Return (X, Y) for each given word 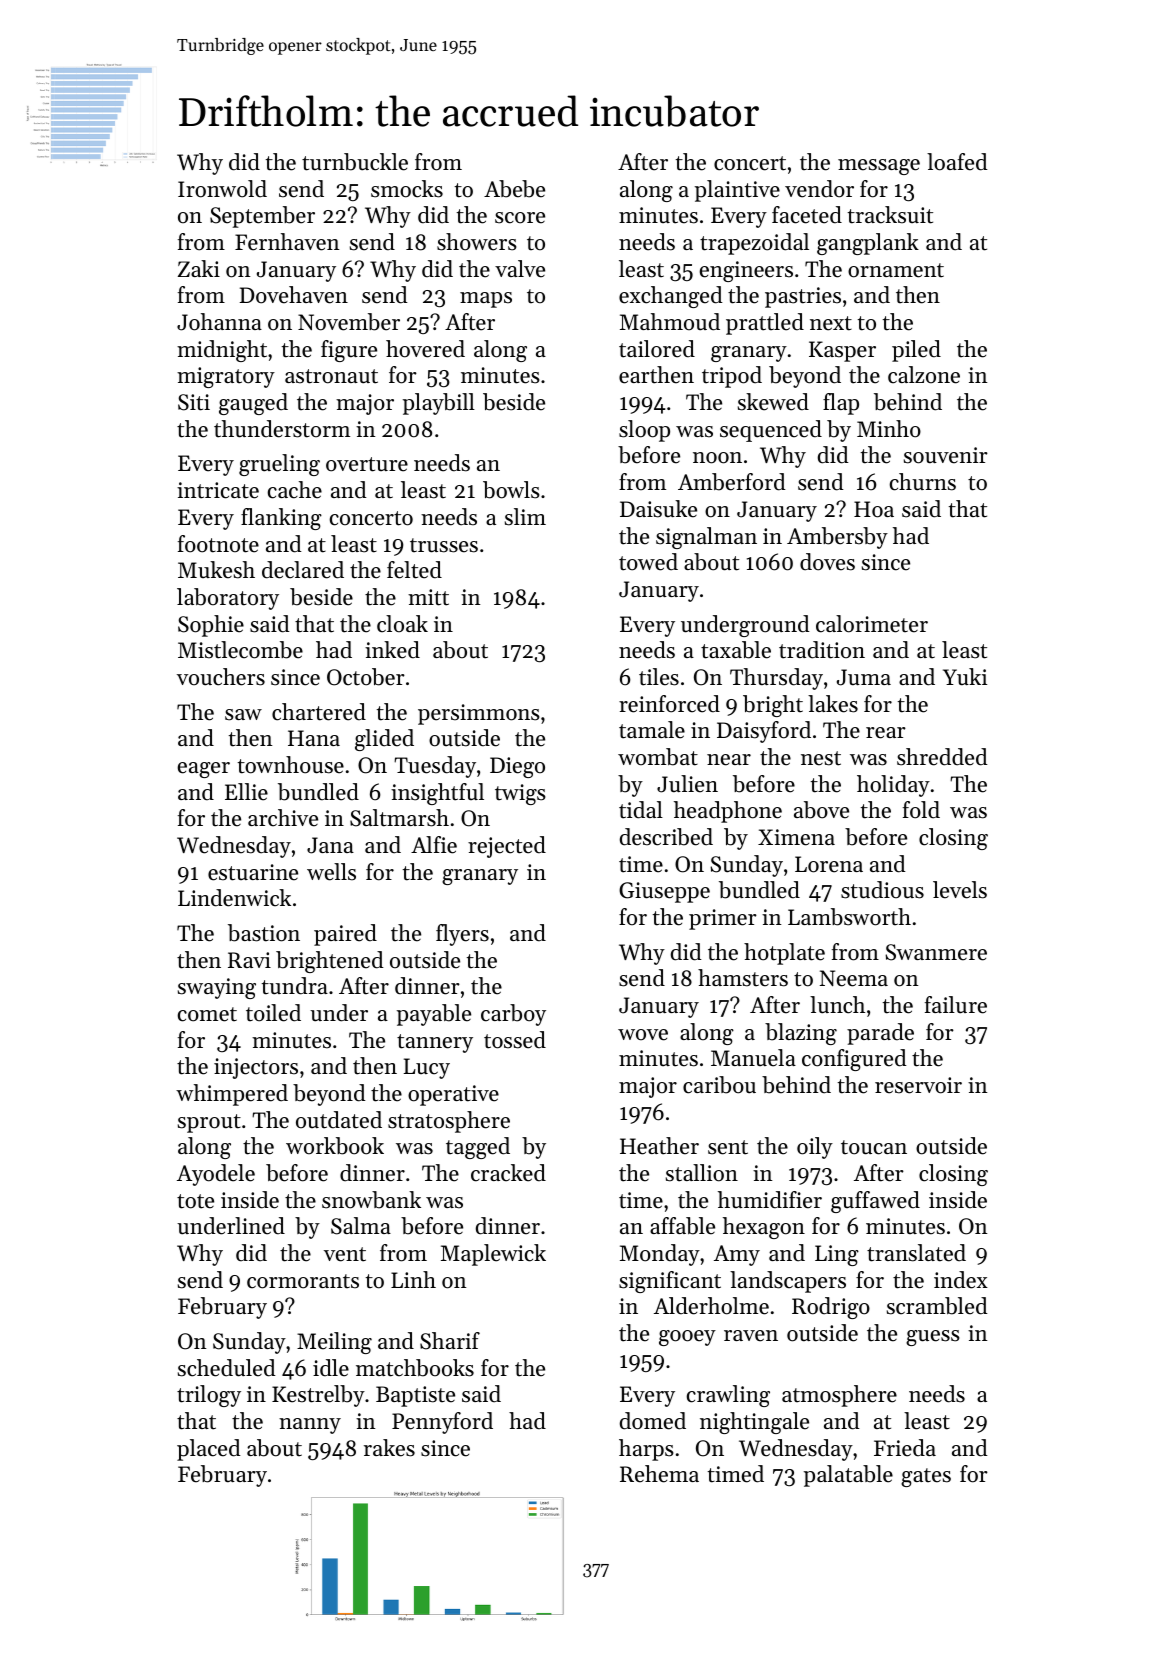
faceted (807, 215)
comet (207, 1014)
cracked (508, 1173)
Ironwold (222, 189)
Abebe (514, 189)
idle (331, 1368)
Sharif (450, 1341)
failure (956, 1005)
